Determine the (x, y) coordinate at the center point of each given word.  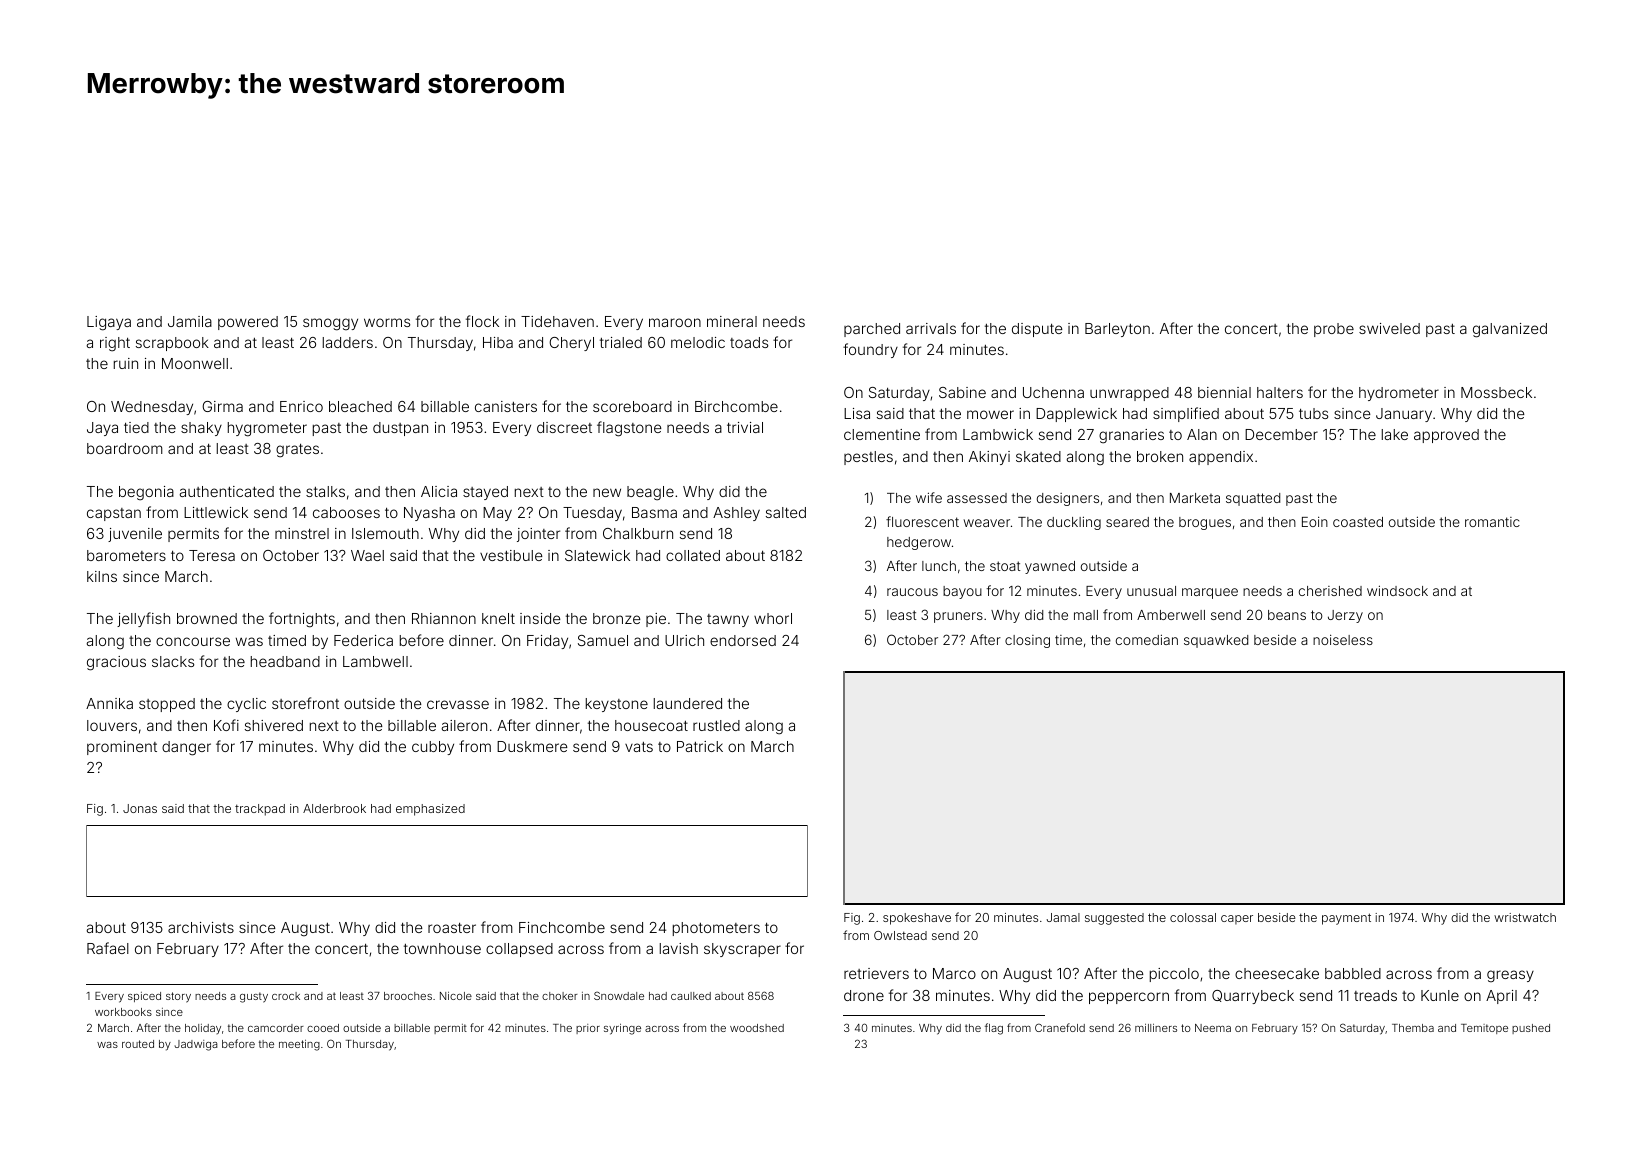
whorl (773, 618)
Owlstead (900, 935)
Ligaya (109, 323)
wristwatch (1525, 917)
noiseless (1343, 639)
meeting (299, 1045)
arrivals (931, 328)
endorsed (743, 640)
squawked (1216, 641)
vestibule (511, 555)
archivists (201, 927)
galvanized (1510, 330)
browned (207, 618)
